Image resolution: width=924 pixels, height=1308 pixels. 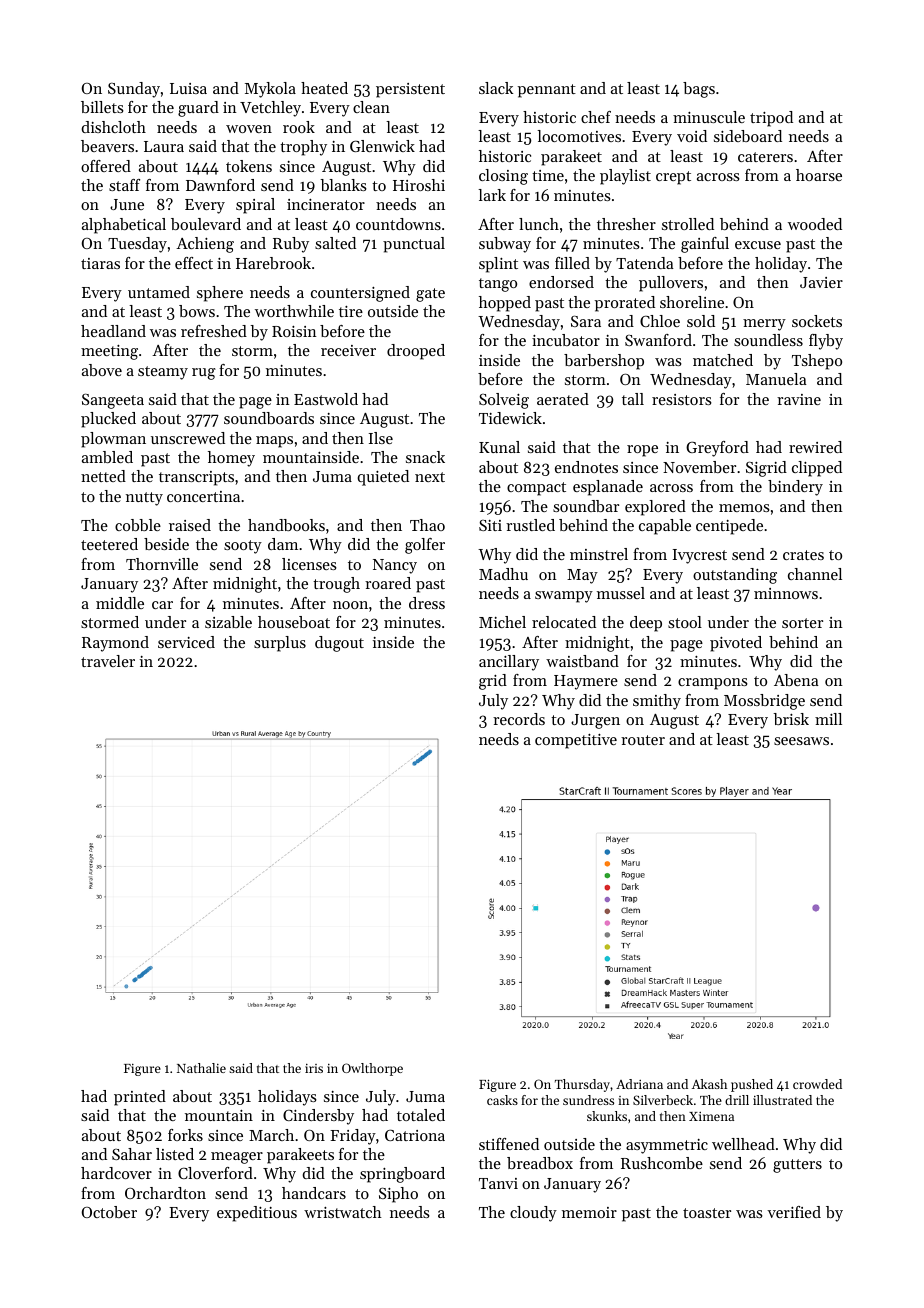 What do you see at coordinates (502, 622) in the page?
I see `Michel` at bounding box center [502, 622].
